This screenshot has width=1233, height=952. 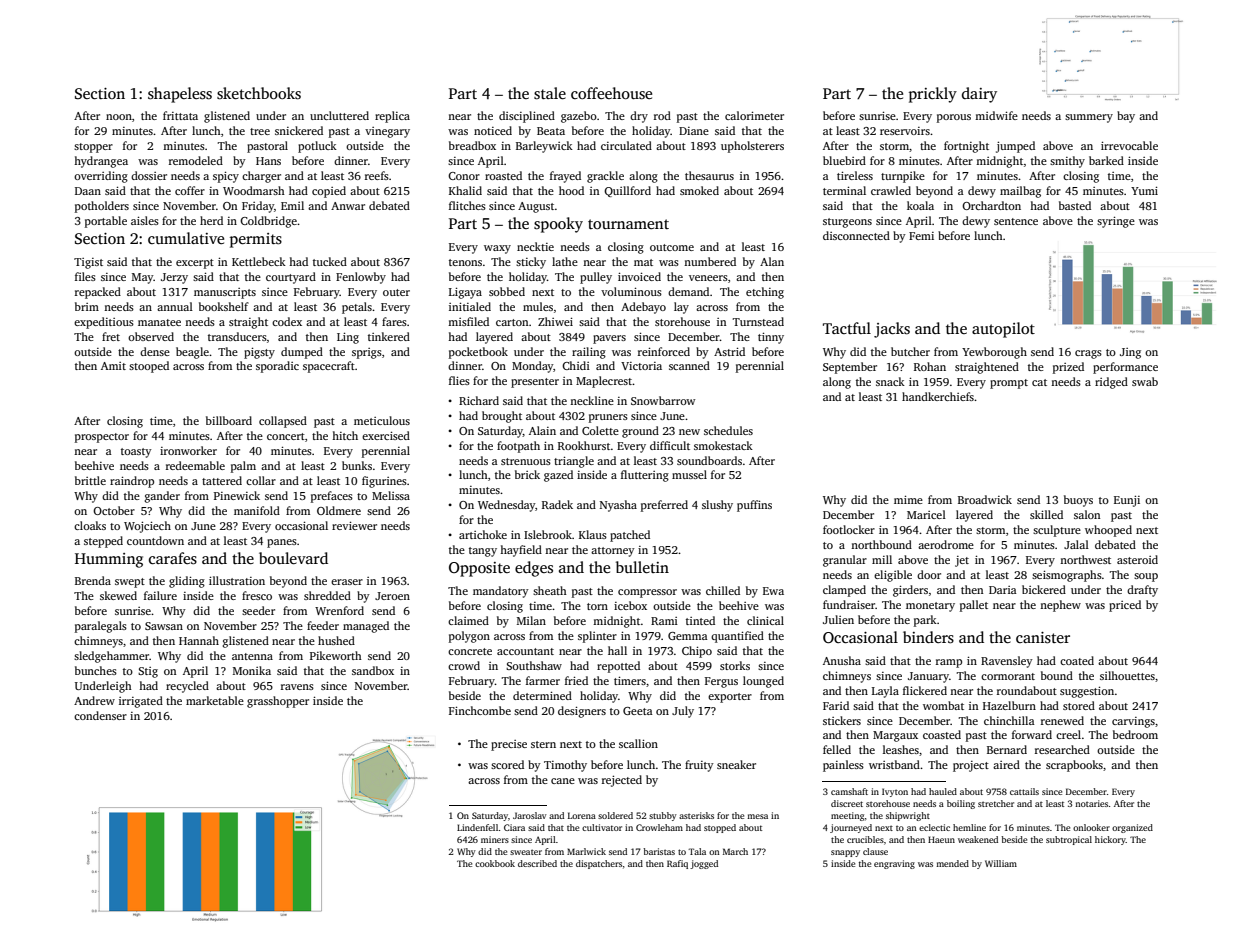 I want to click on creel, so click(x=1068, y=734).
